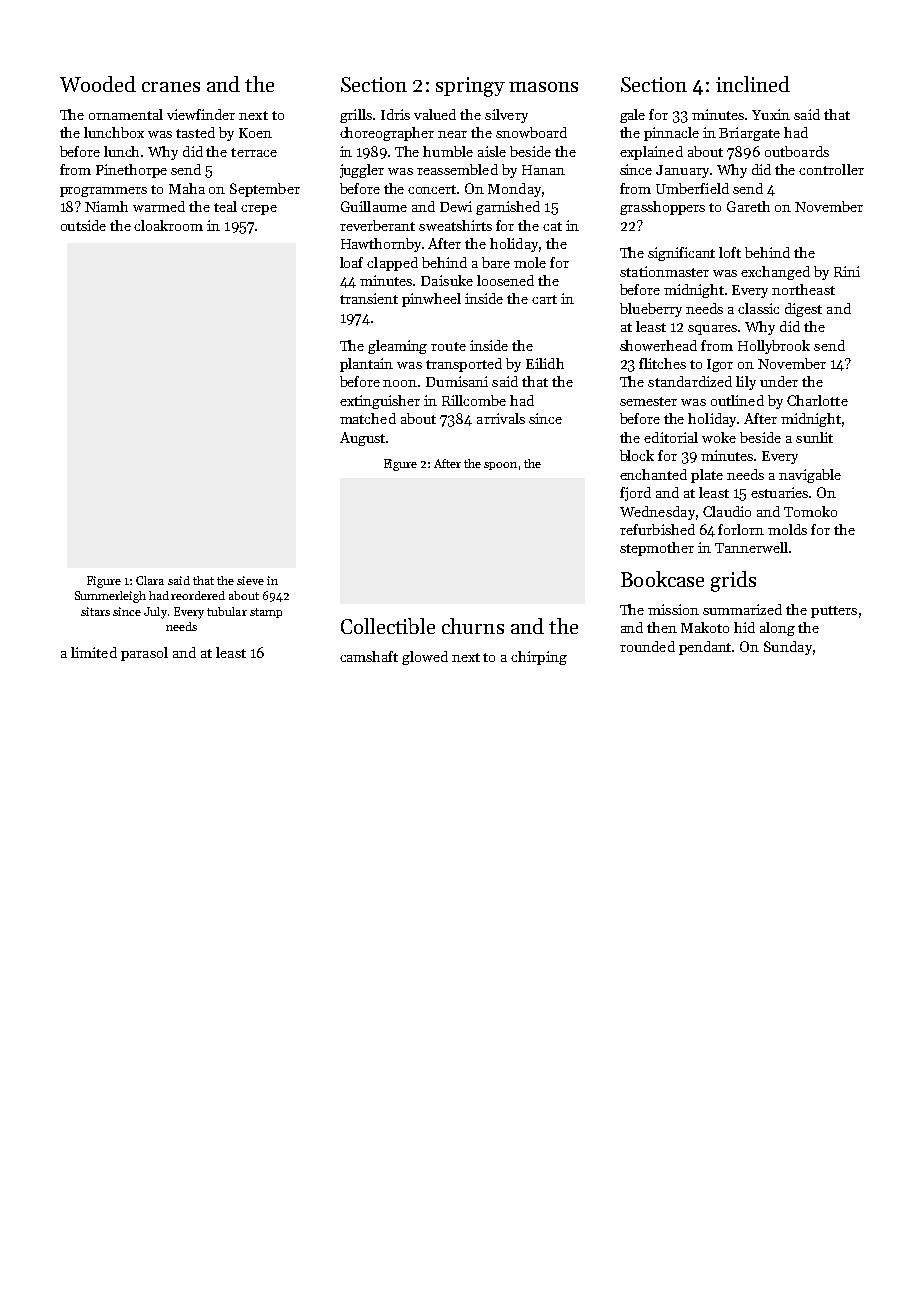 The image size is (924, 1308). Describe the element at coordinates (150, 580) in the document. I see `Clara` at that location.
